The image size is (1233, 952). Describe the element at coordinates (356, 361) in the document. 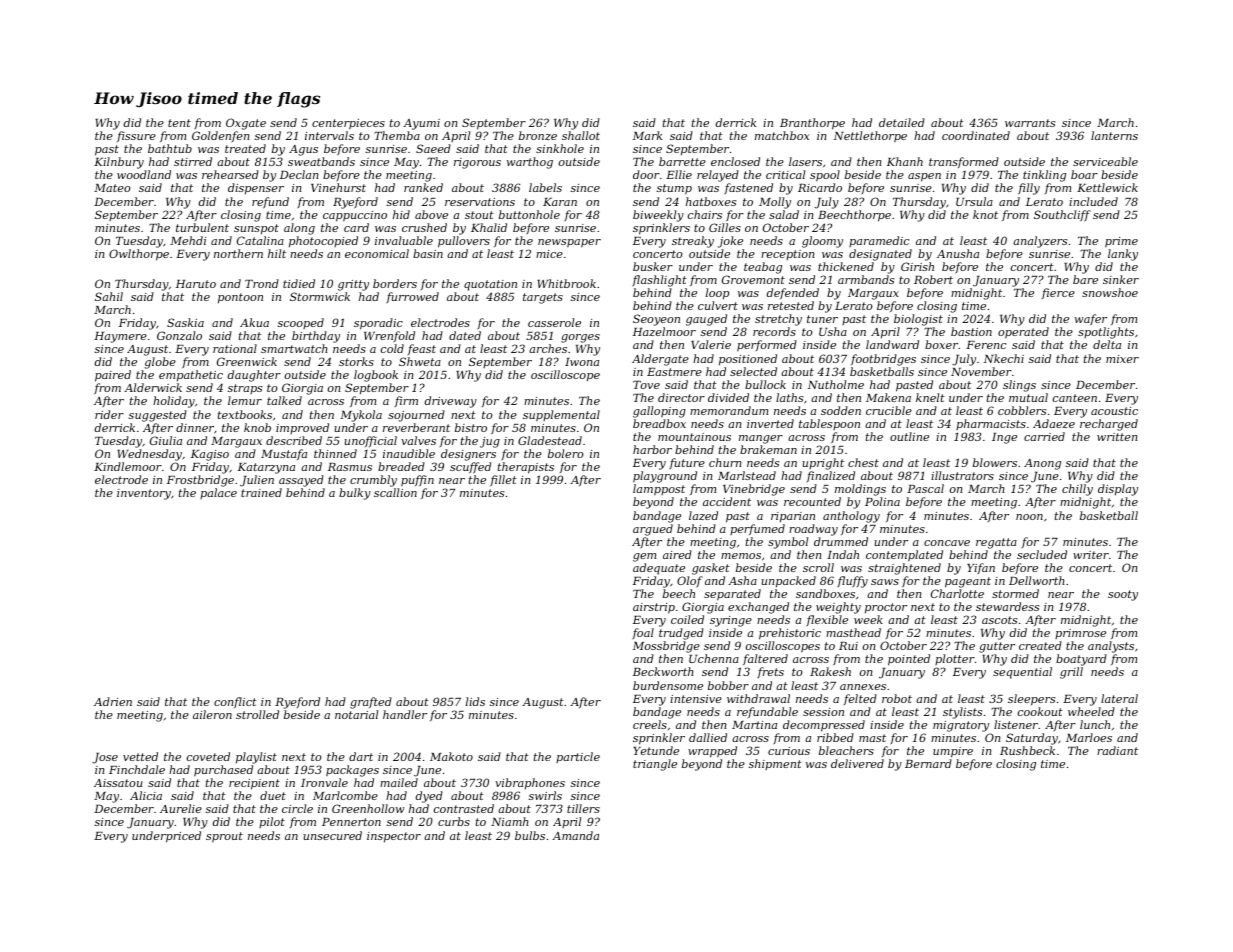

I see `storks` at that location.
